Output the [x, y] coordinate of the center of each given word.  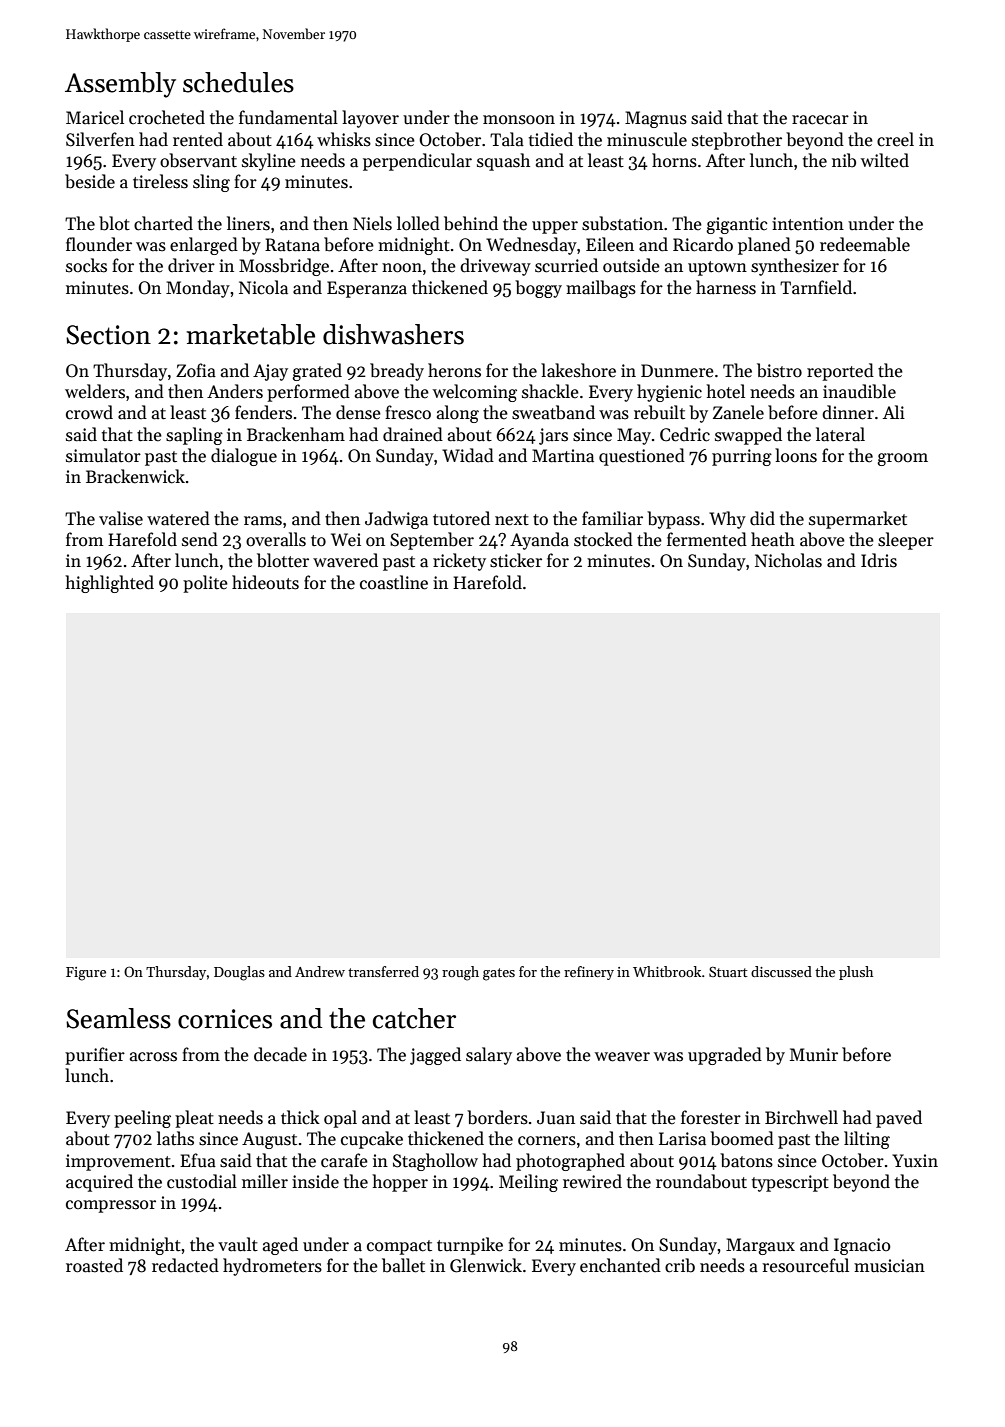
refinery [589, 973]
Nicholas [788, 560]
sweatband [553, 412]
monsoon [519, 120]
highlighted [109, 584]
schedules [238, 82]
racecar [820, 120]
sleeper [906, 541]
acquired [99, 1183]
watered [178, 518]
